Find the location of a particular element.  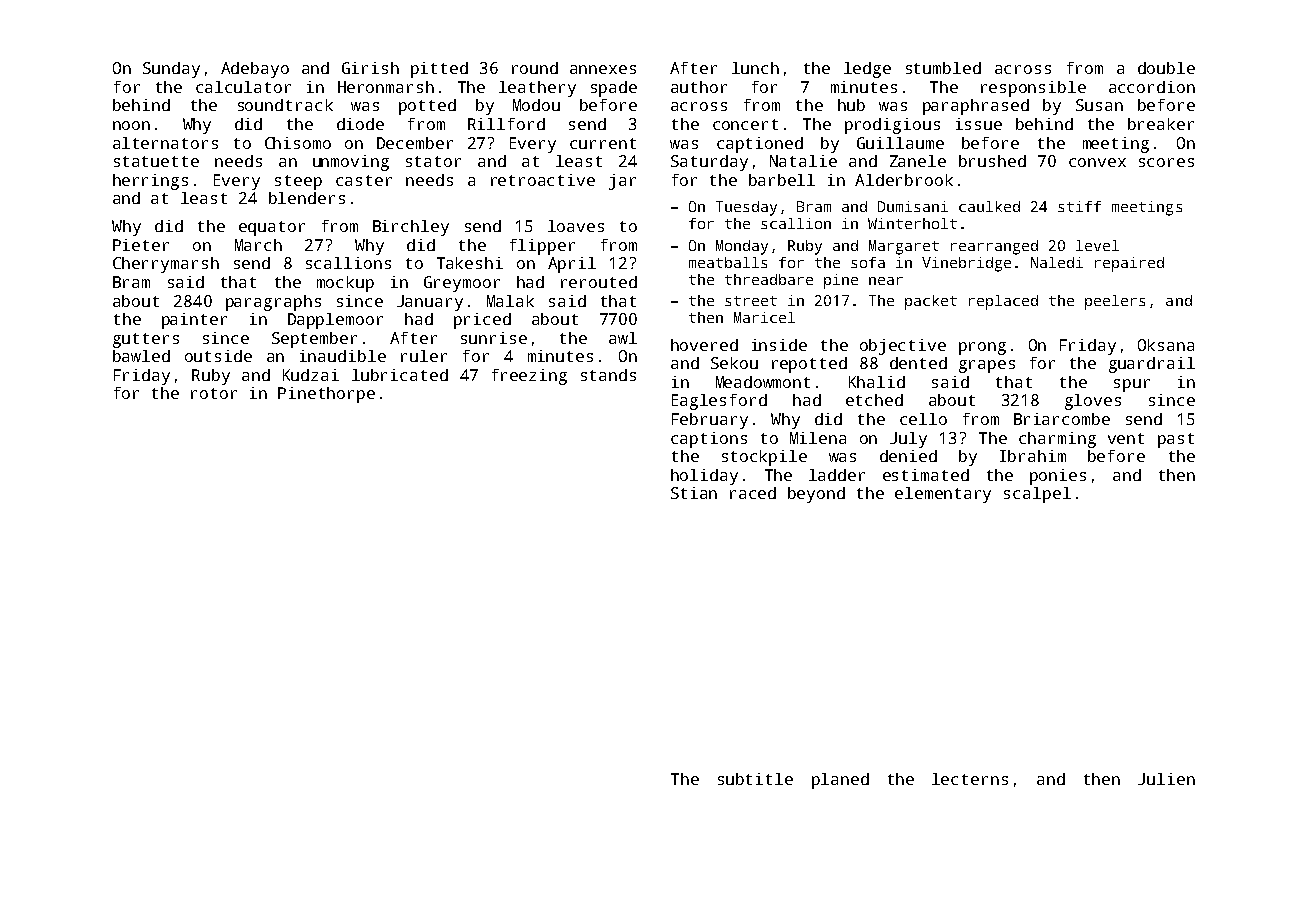

statuette is located at coordinates (156, 161).
